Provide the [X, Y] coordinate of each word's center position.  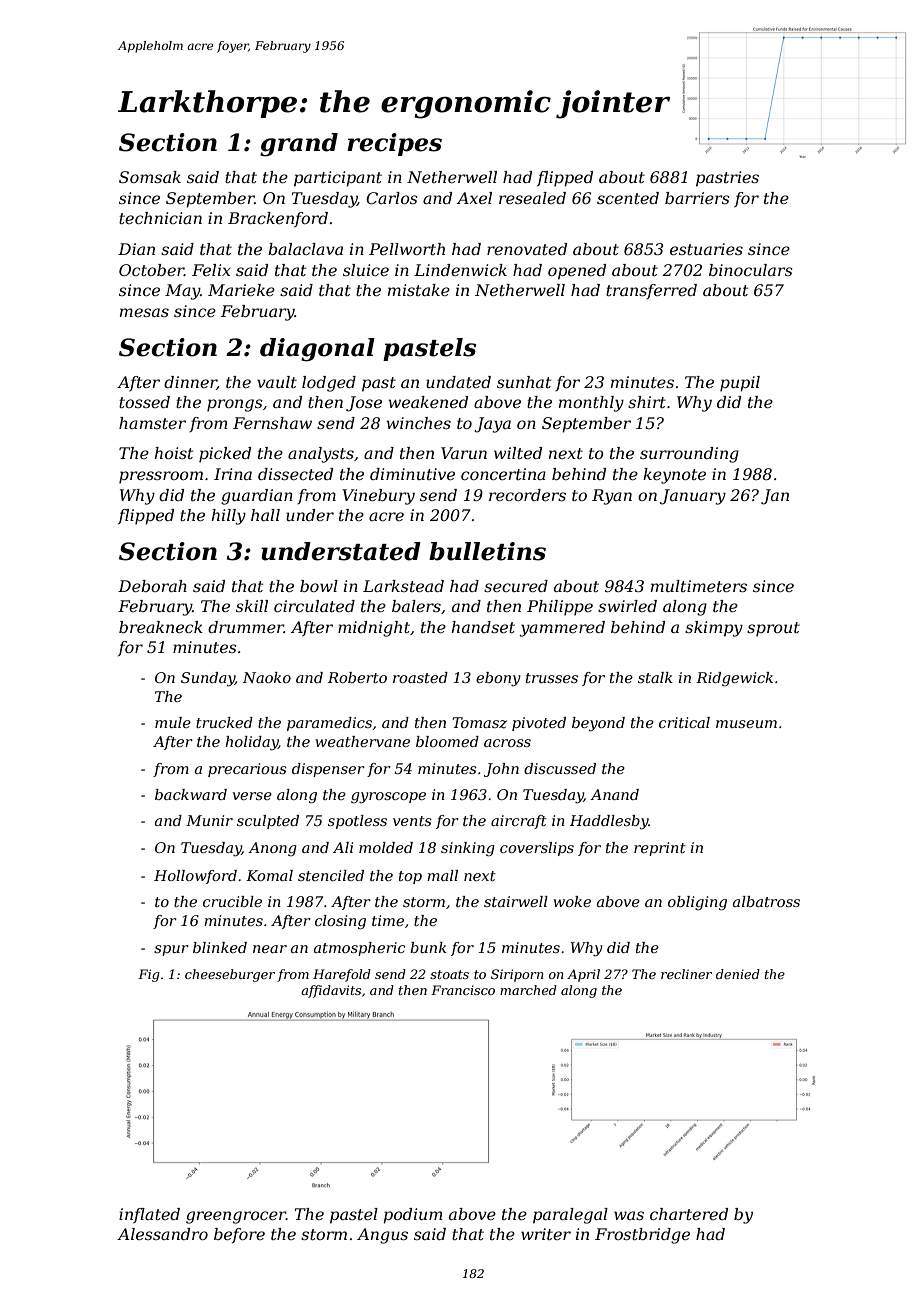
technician [160, 218]
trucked [224, 722]
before [239, 1235]
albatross [766, 901]
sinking [468, 849]
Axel [474, 198]
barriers [697, 198]
